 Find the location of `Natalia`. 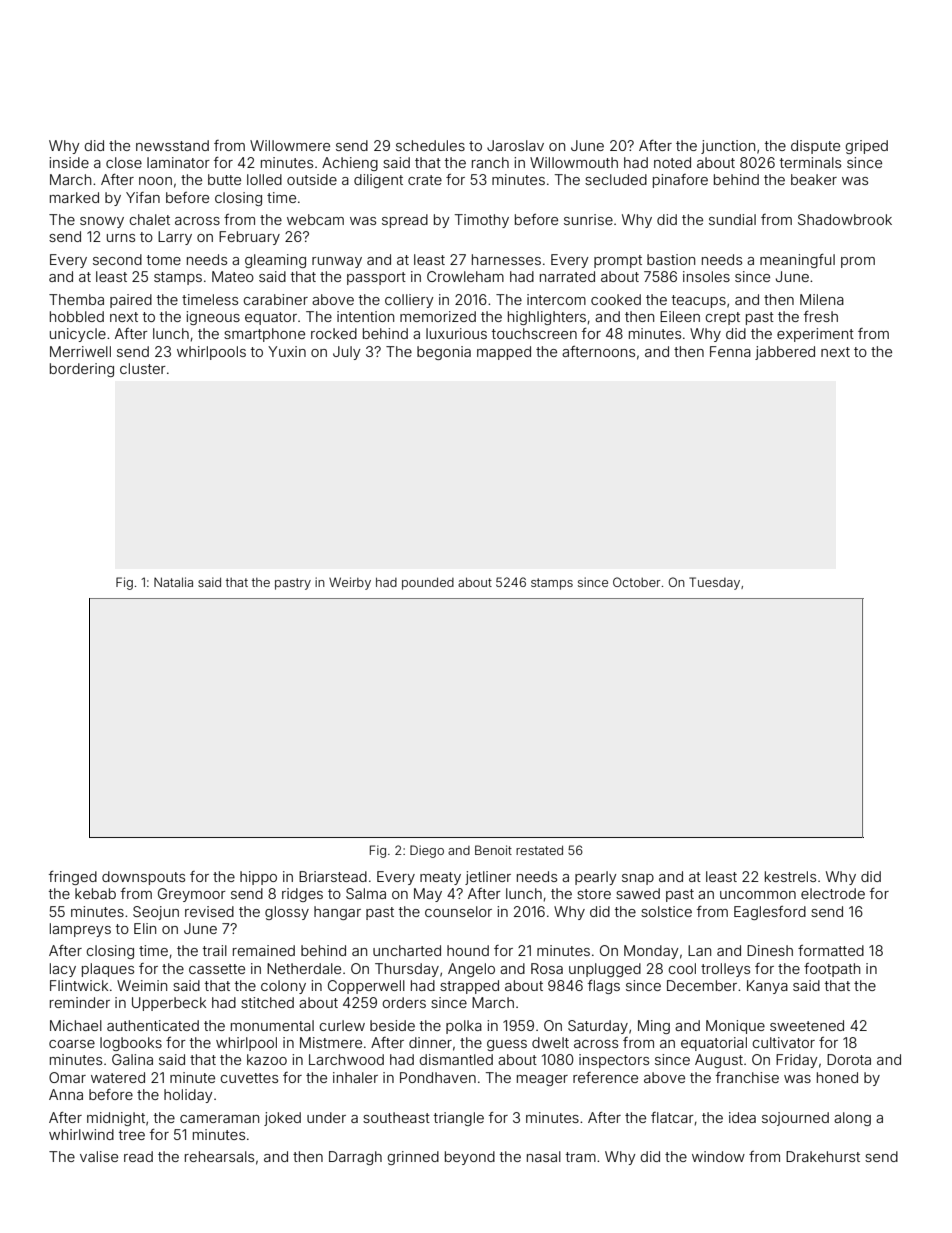

Natalia is located at coordinates (173, 582).
